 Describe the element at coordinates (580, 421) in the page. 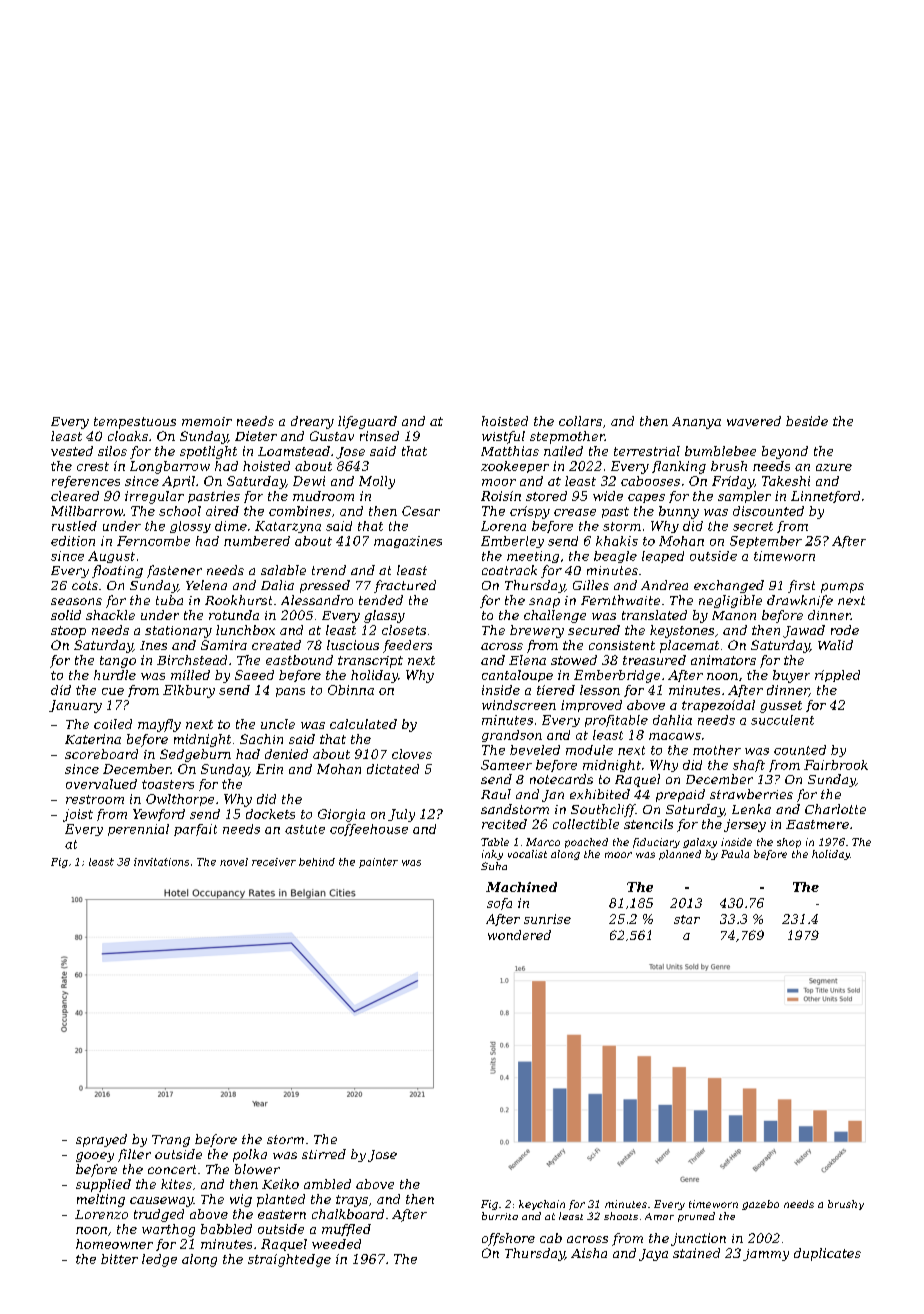

I see `collars` at that location.
